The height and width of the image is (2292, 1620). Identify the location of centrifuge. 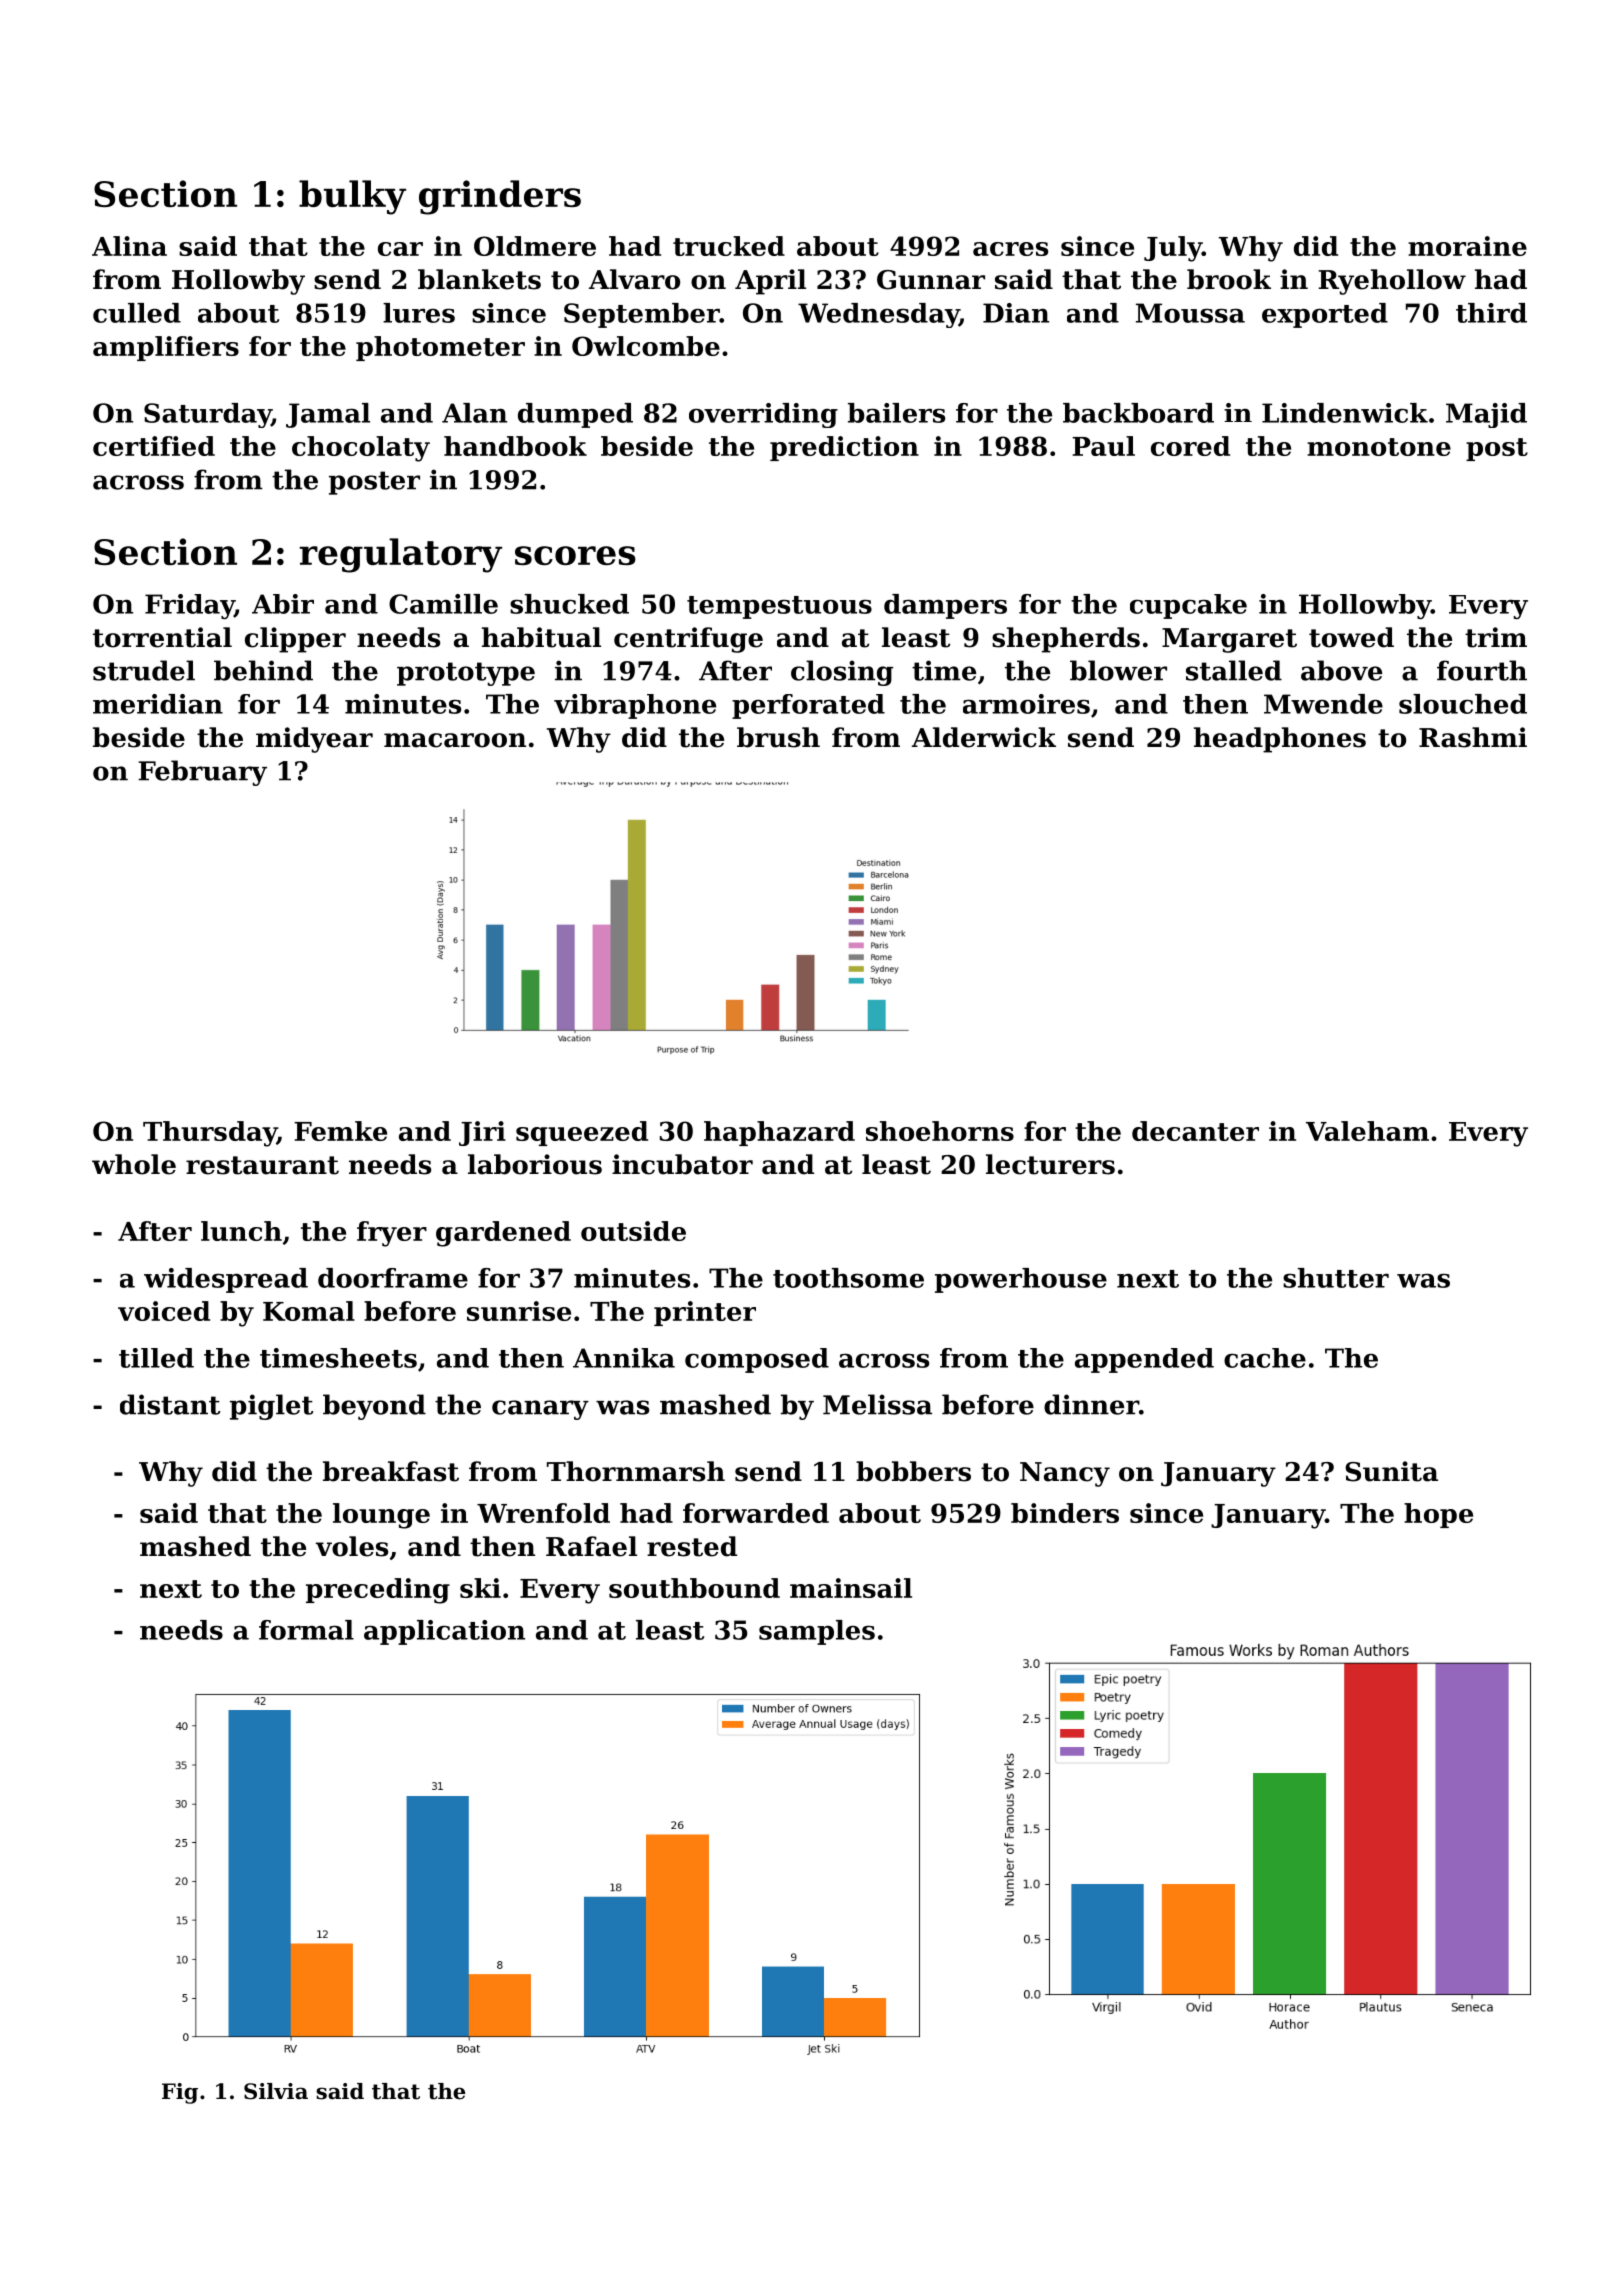
(688, 640).
